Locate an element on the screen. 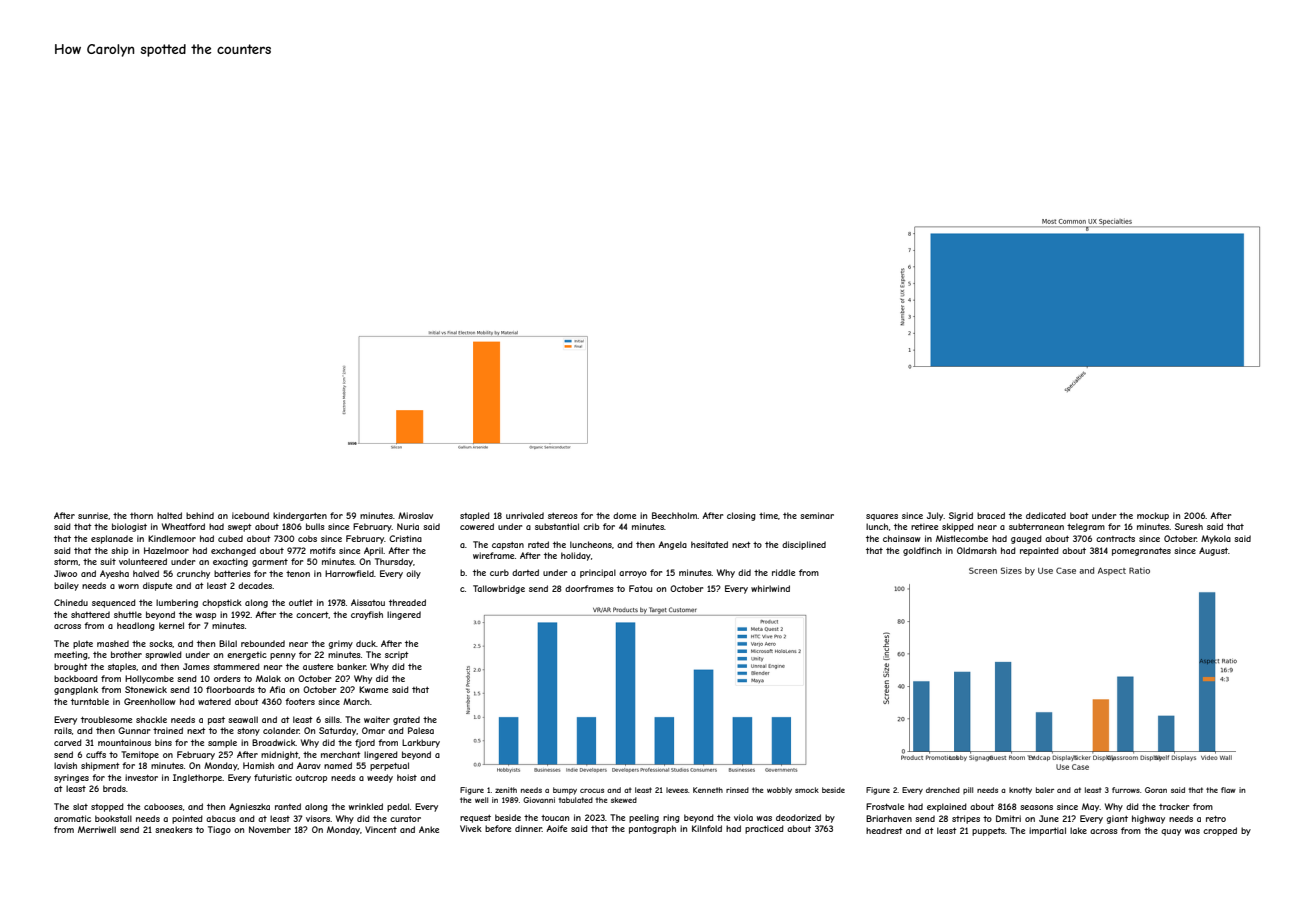 This screenshot has width=1308, height=924. flaw is located at coordinates (1228, 790).
